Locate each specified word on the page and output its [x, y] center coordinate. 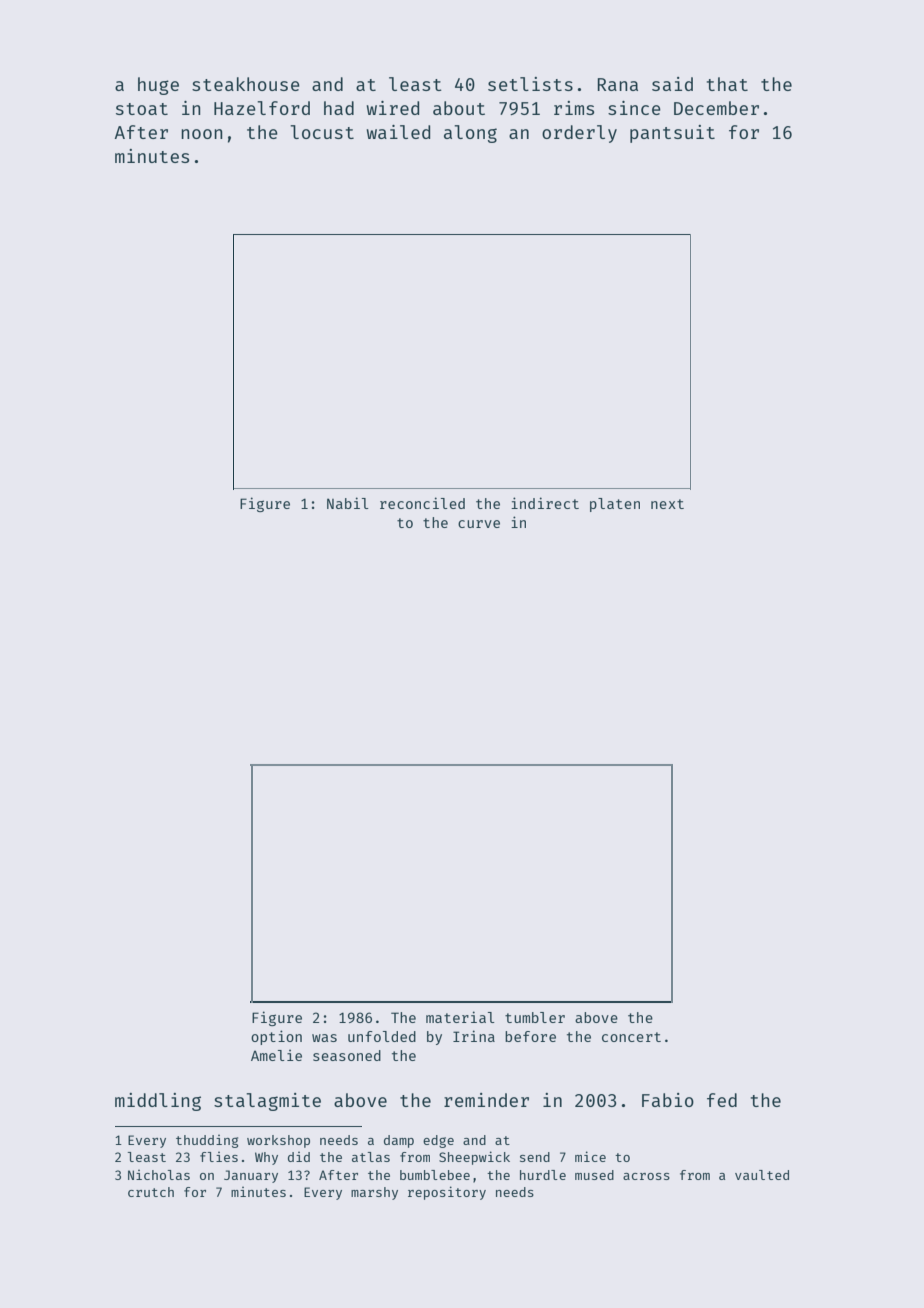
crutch [151, 1192]
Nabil [348, 503]
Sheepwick [474, 1158]
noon [201, 134]
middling [158, 1102]
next [667, 504]
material [460, 1017]
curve [479, 524]
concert [631, 1037]
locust [322, 132]
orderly [579, 134]
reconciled [422, 503]
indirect [545, 503]
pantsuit [672, 134]
